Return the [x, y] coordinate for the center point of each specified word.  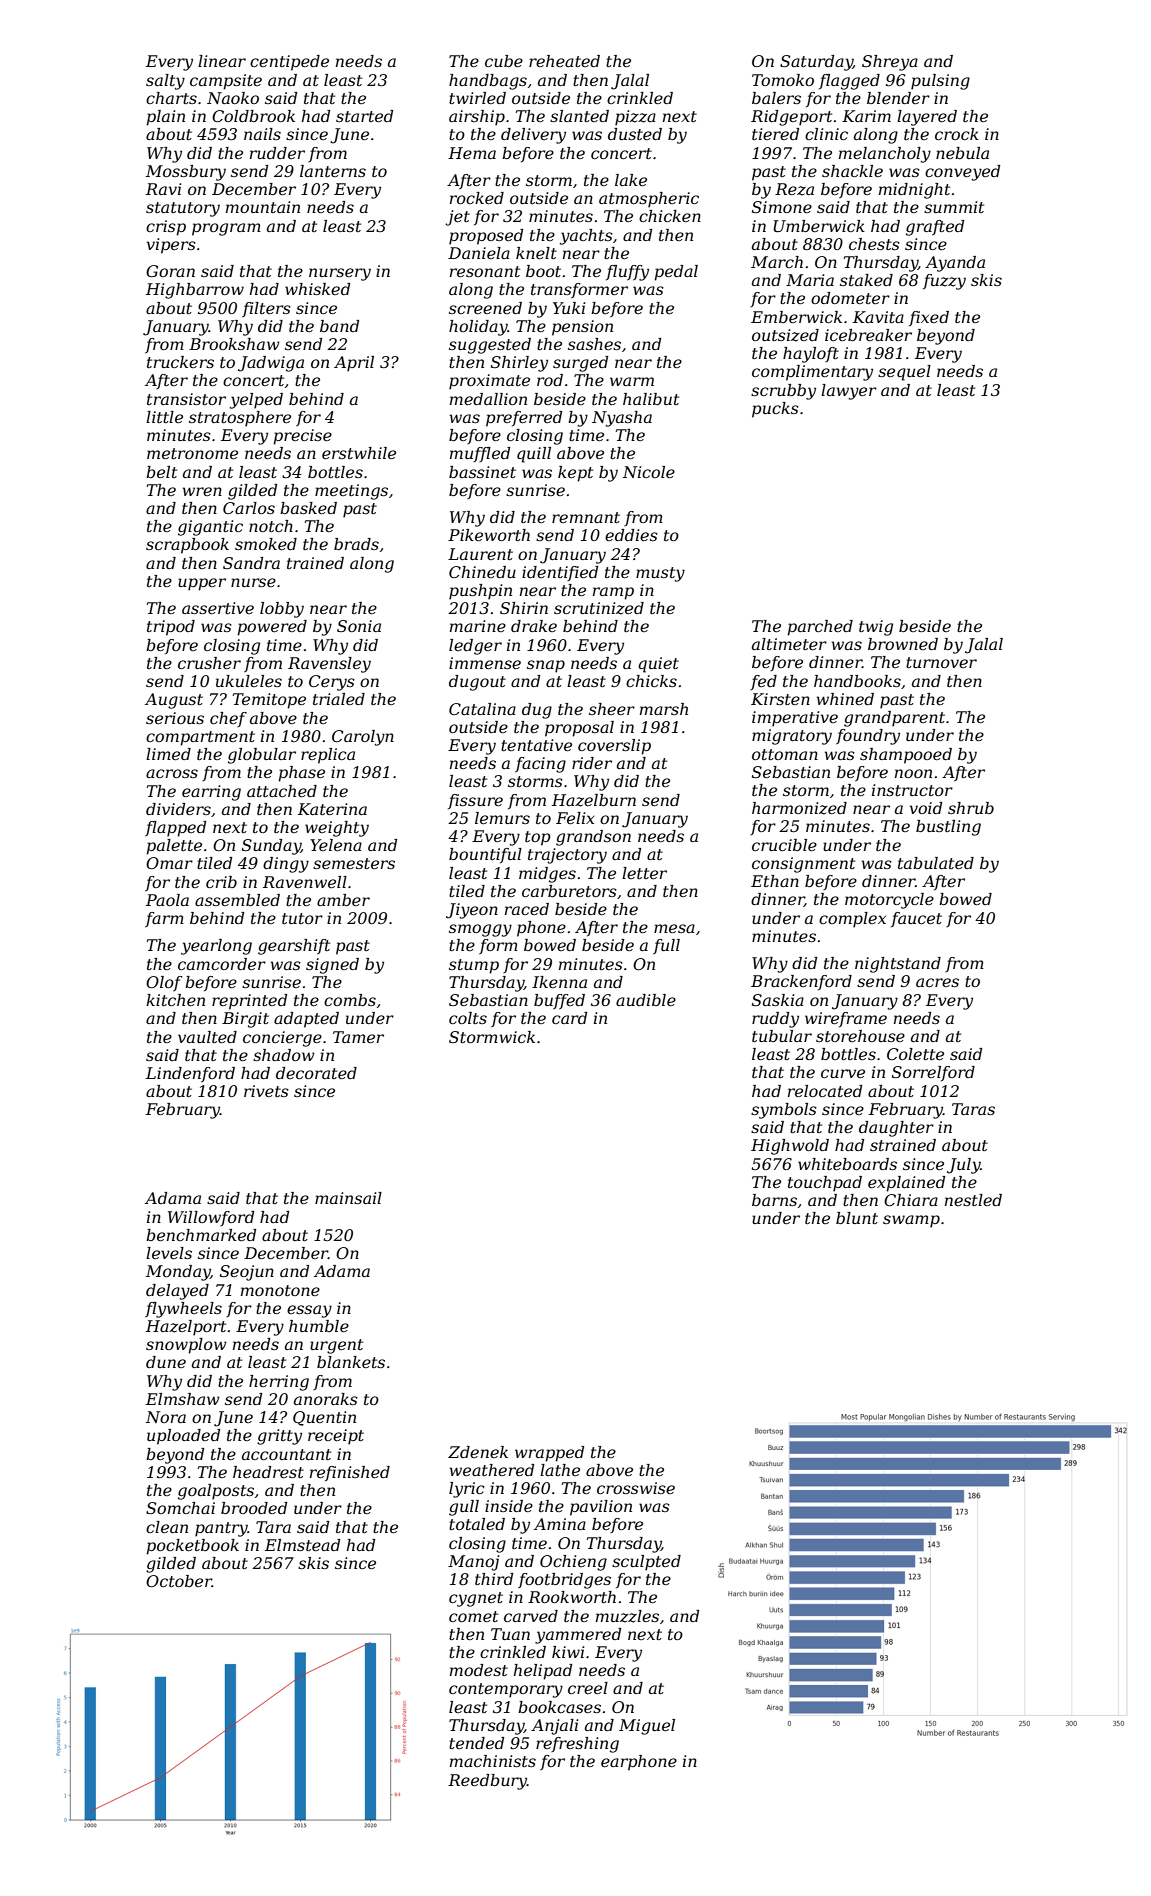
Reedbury [487, 1782]
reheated [564, 61]
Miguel [647, 1727]
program [226, 229]
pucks [775, 410]
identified [560, 573]
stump [474, 966]
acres [937, 982]
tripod [171, 628]
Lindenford [190, 1075]
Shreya [890, 63]
